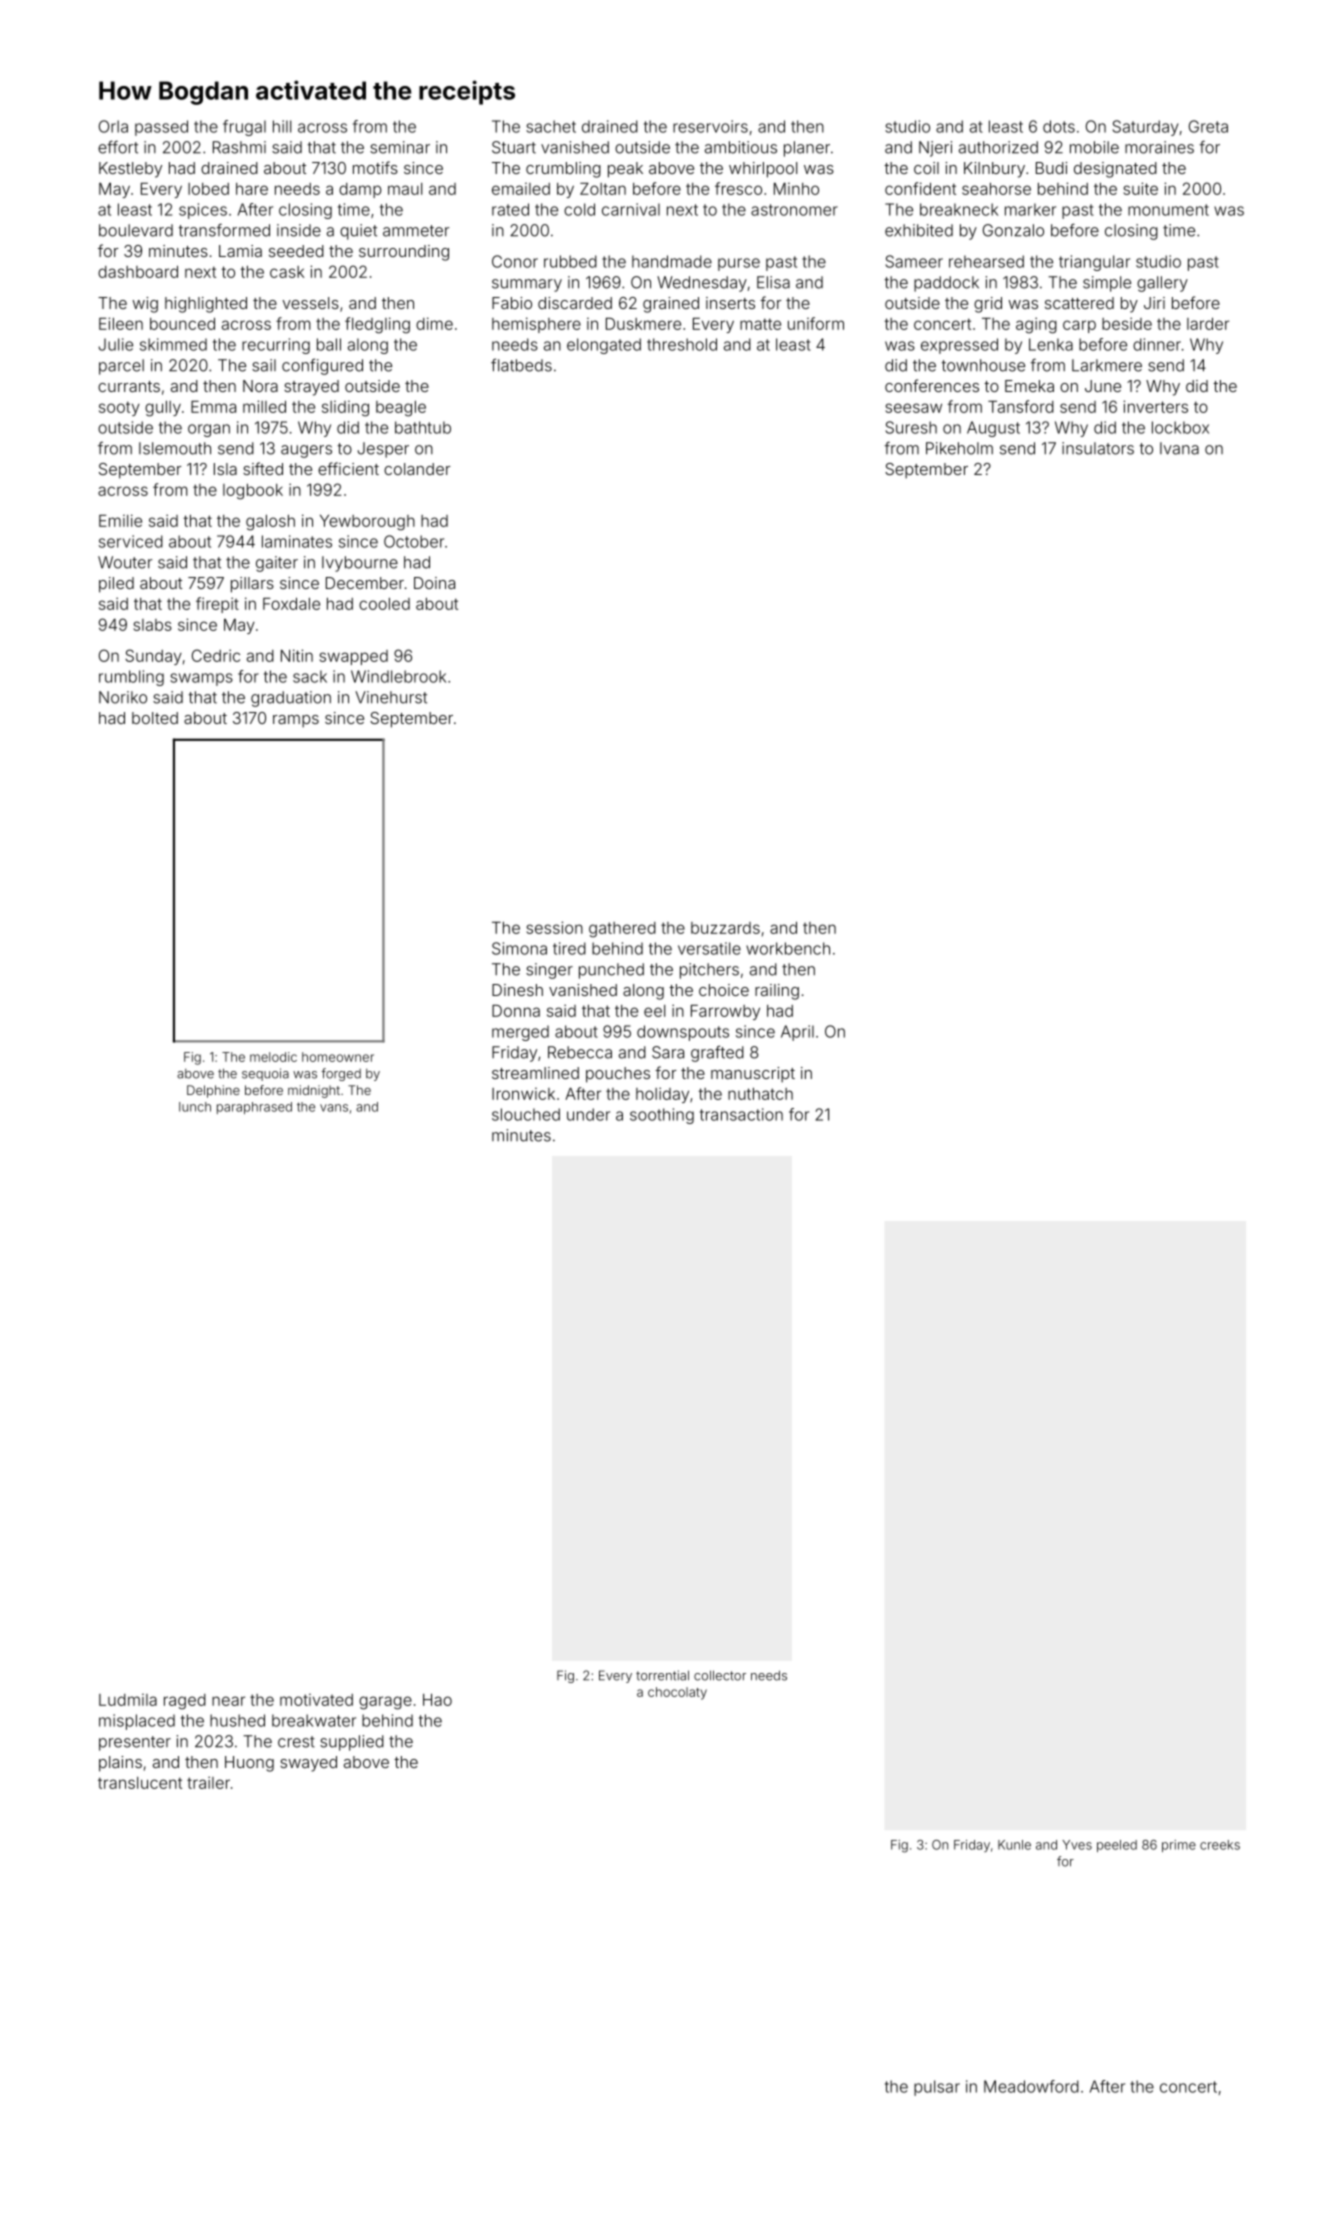  I want to click on Hao, so click(437, 1700).
